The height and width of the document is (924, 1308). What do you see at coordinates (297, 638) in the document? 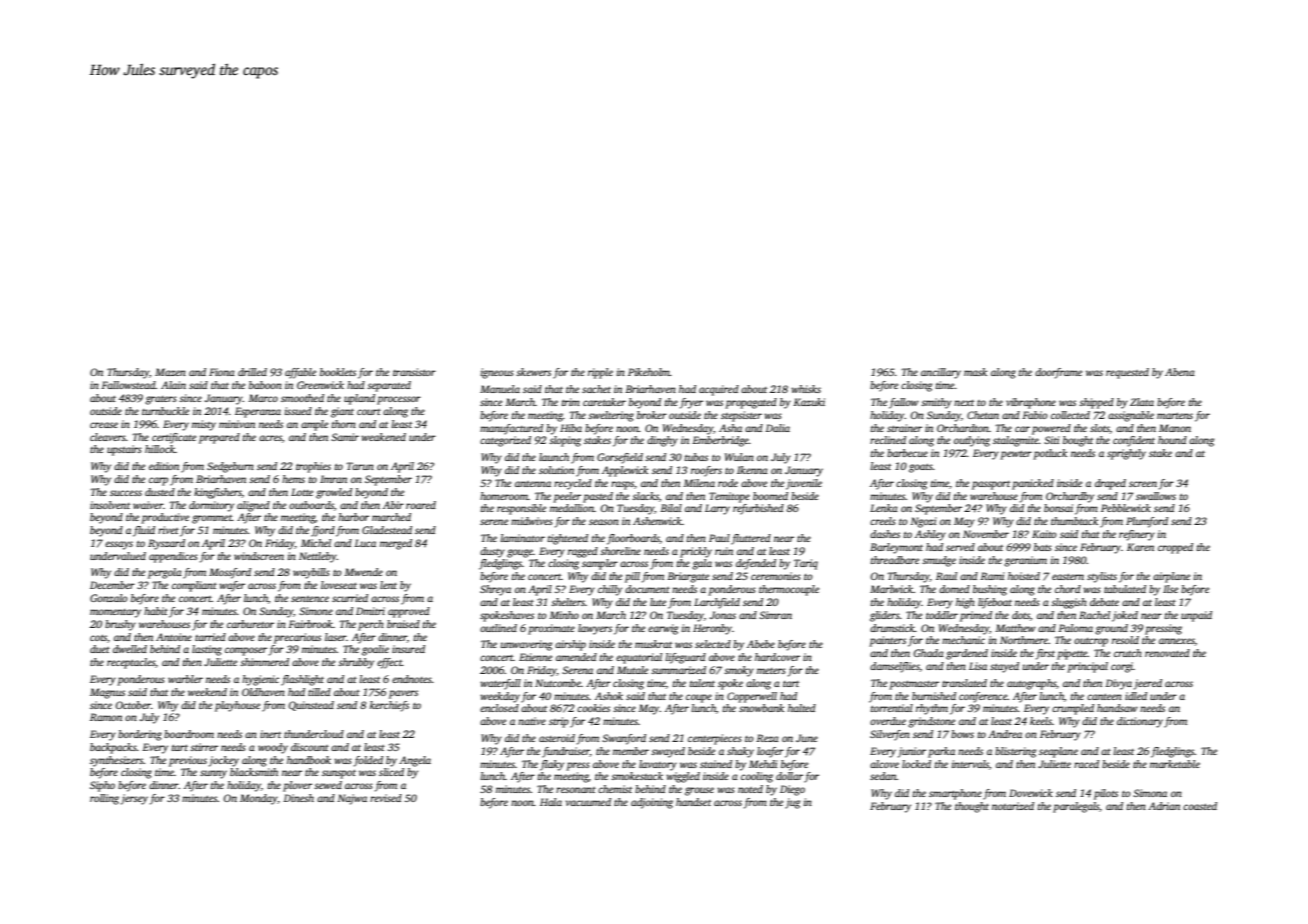
I see `precarious` at bounding box center [297, 638].
